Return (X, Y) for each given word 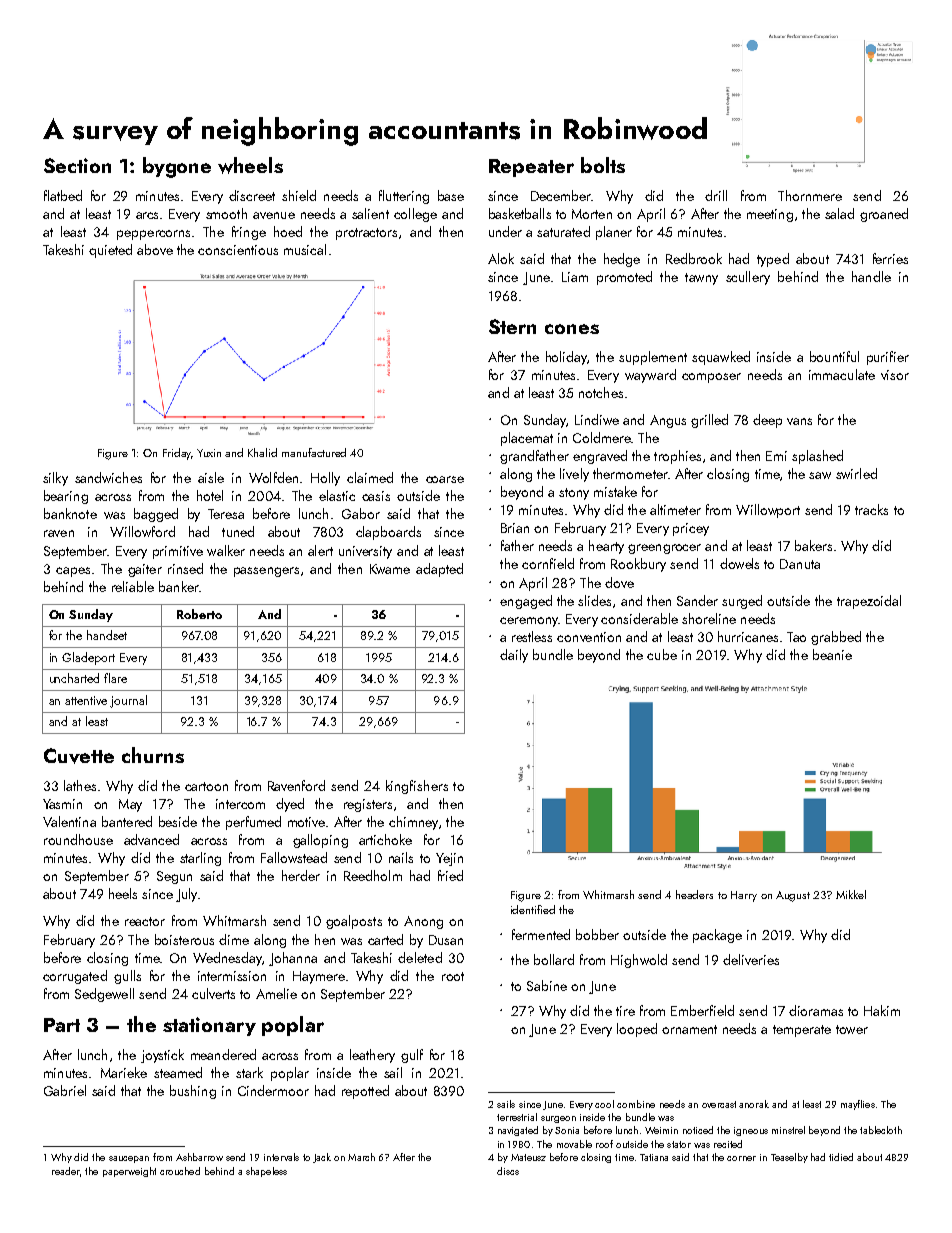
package (717, 936)
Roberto (199, 614)
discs (508, 1171)
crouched (180, 1171)
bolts (603, 165)
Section (77, 165)
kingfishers (417, 787)
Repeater (531, 168)
